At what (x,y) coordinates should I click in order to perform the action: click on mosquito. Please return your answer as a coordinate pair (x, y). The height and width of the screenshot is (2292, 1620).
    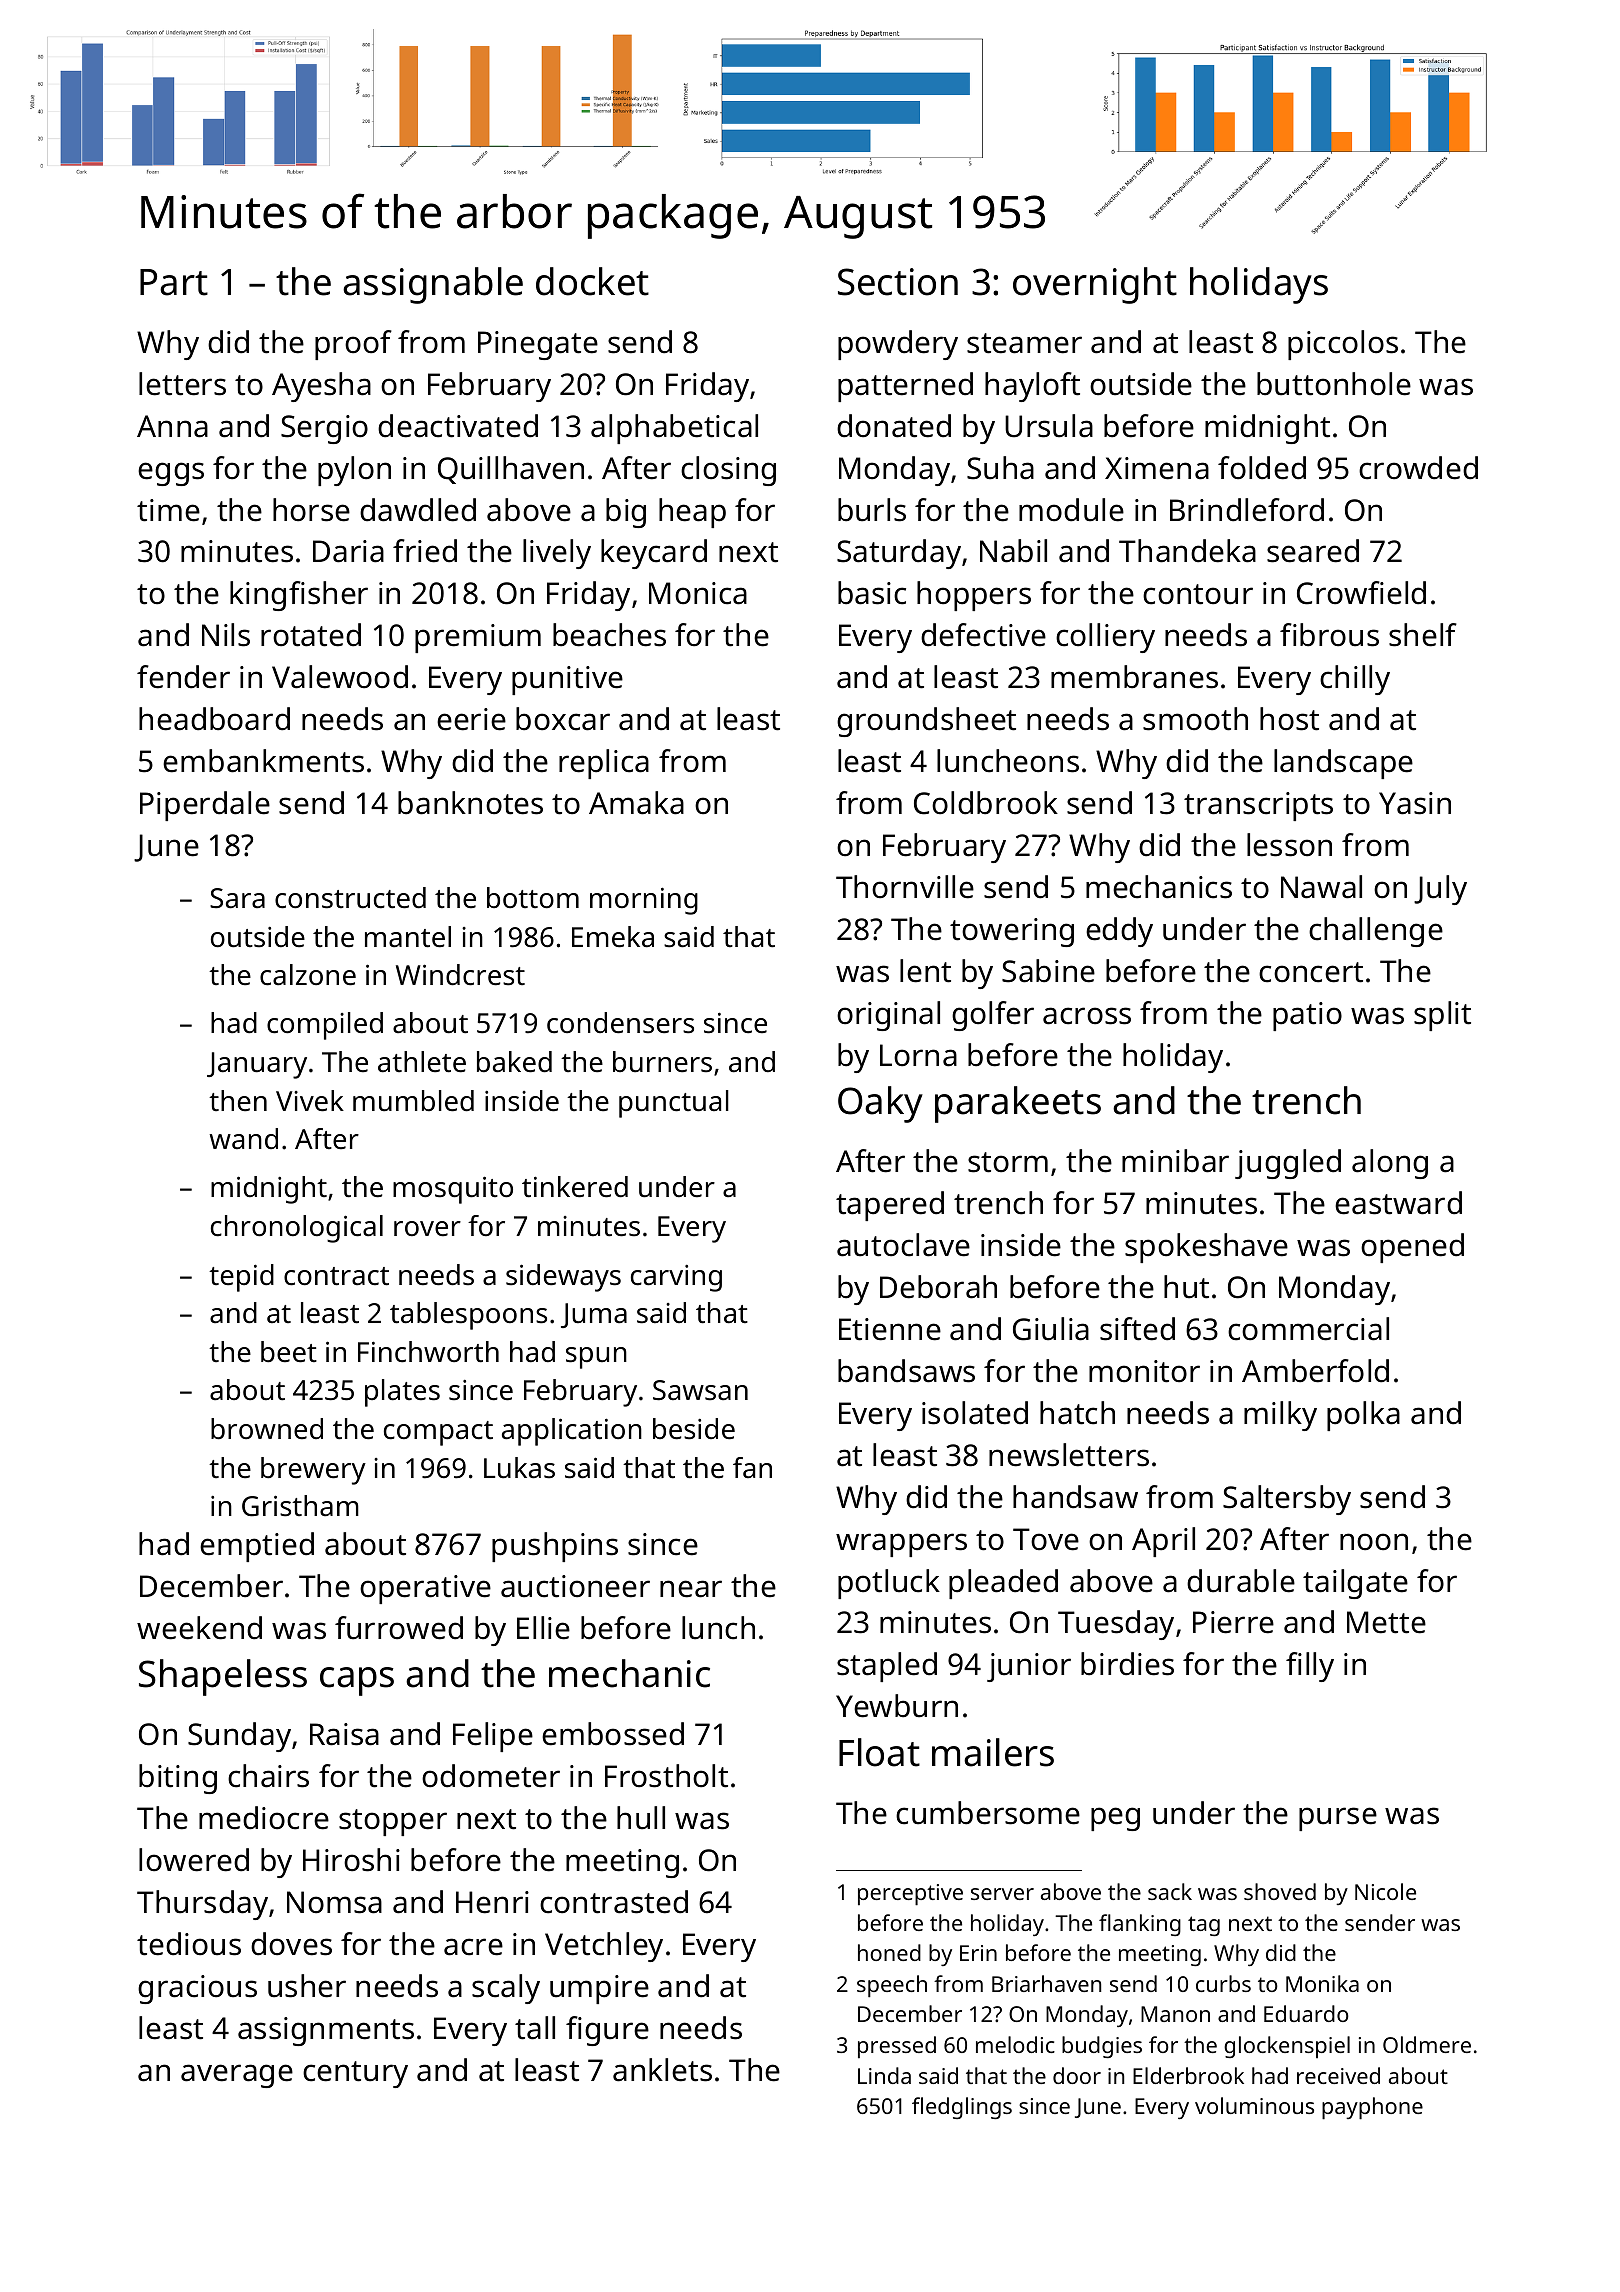
    Looking at the image, I should click on (453, 1190).
